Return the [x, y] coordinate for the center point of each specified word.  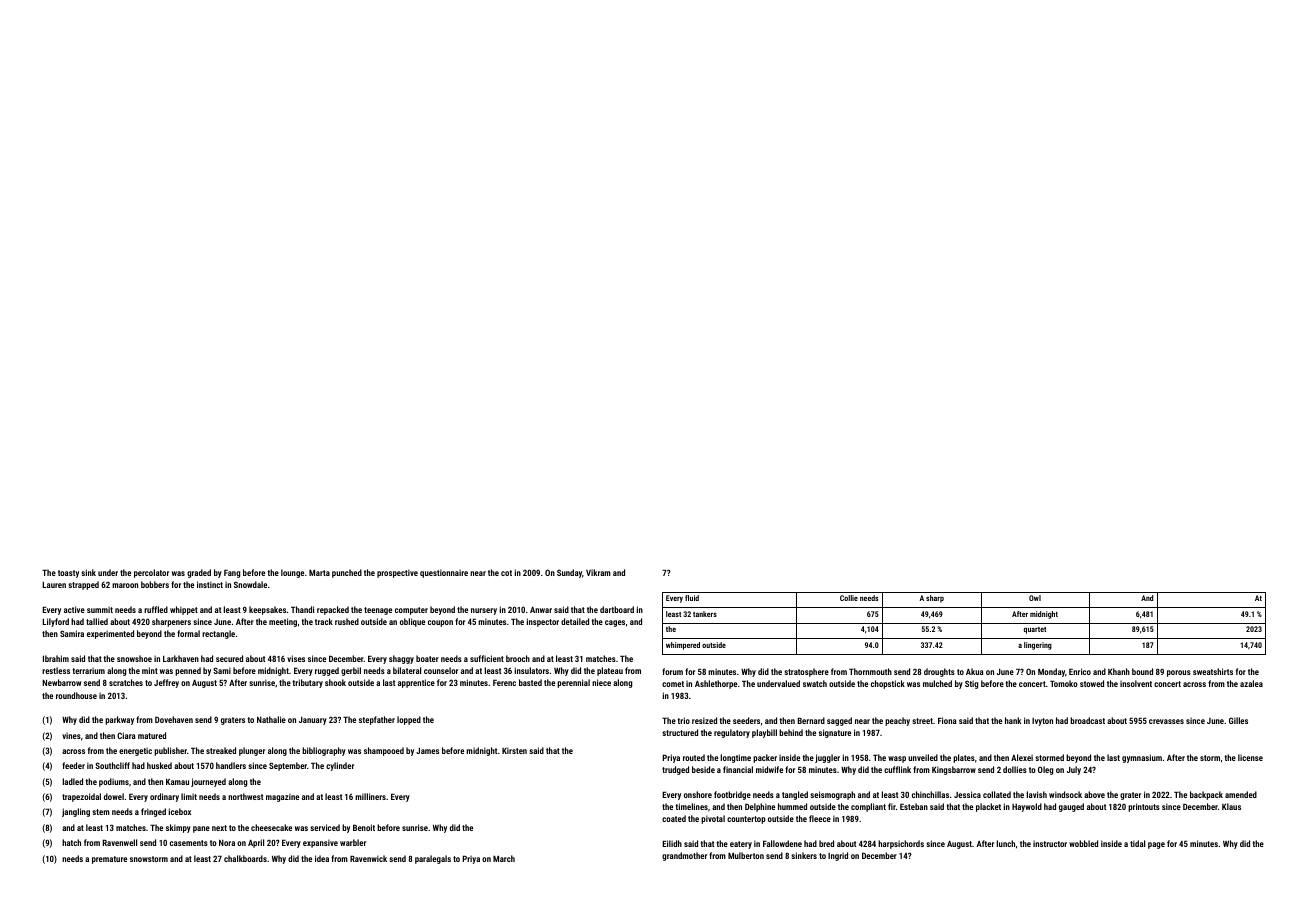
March [504, 858]
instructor [1050, 843]
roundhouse [76, 695]
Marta [319, 572]
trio [683, 720]
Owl [1035, 598]
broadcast [1087, 720]
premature [109, 860]
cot [506, 573]
